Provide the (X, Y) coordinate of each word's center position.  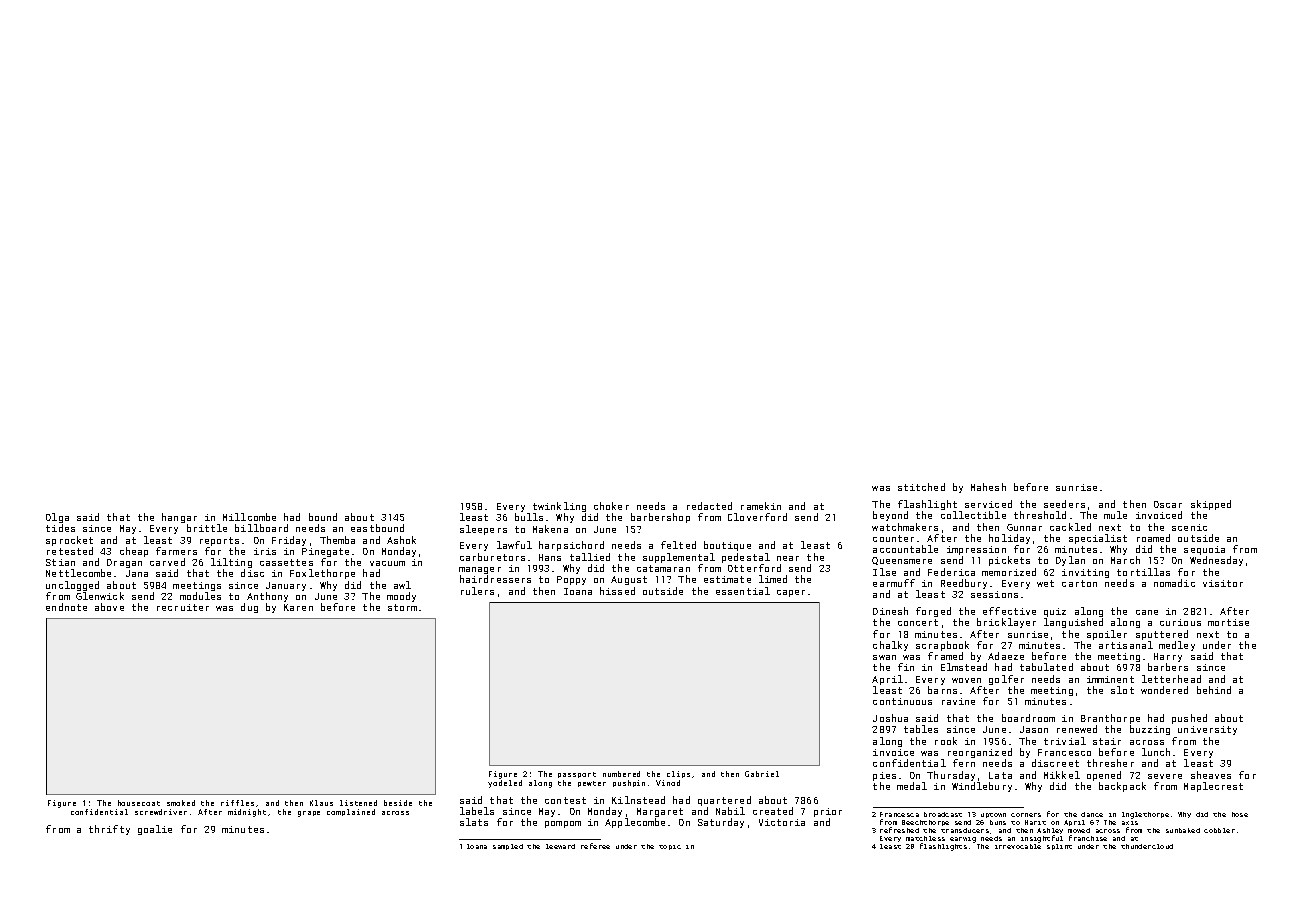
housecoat (139, 803)
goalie (155, 830)
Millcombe (249, 517)
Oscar (1168, 504)
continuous (902, 701)
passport (577, 775)
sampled (508, 847)
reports (219, 541)
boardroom (1028, 718)
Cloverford (757, 517)
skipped (1211, 505)
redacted (709, 506)
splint (1059, 847)
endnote (66, 607)
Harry (1168, 658)
